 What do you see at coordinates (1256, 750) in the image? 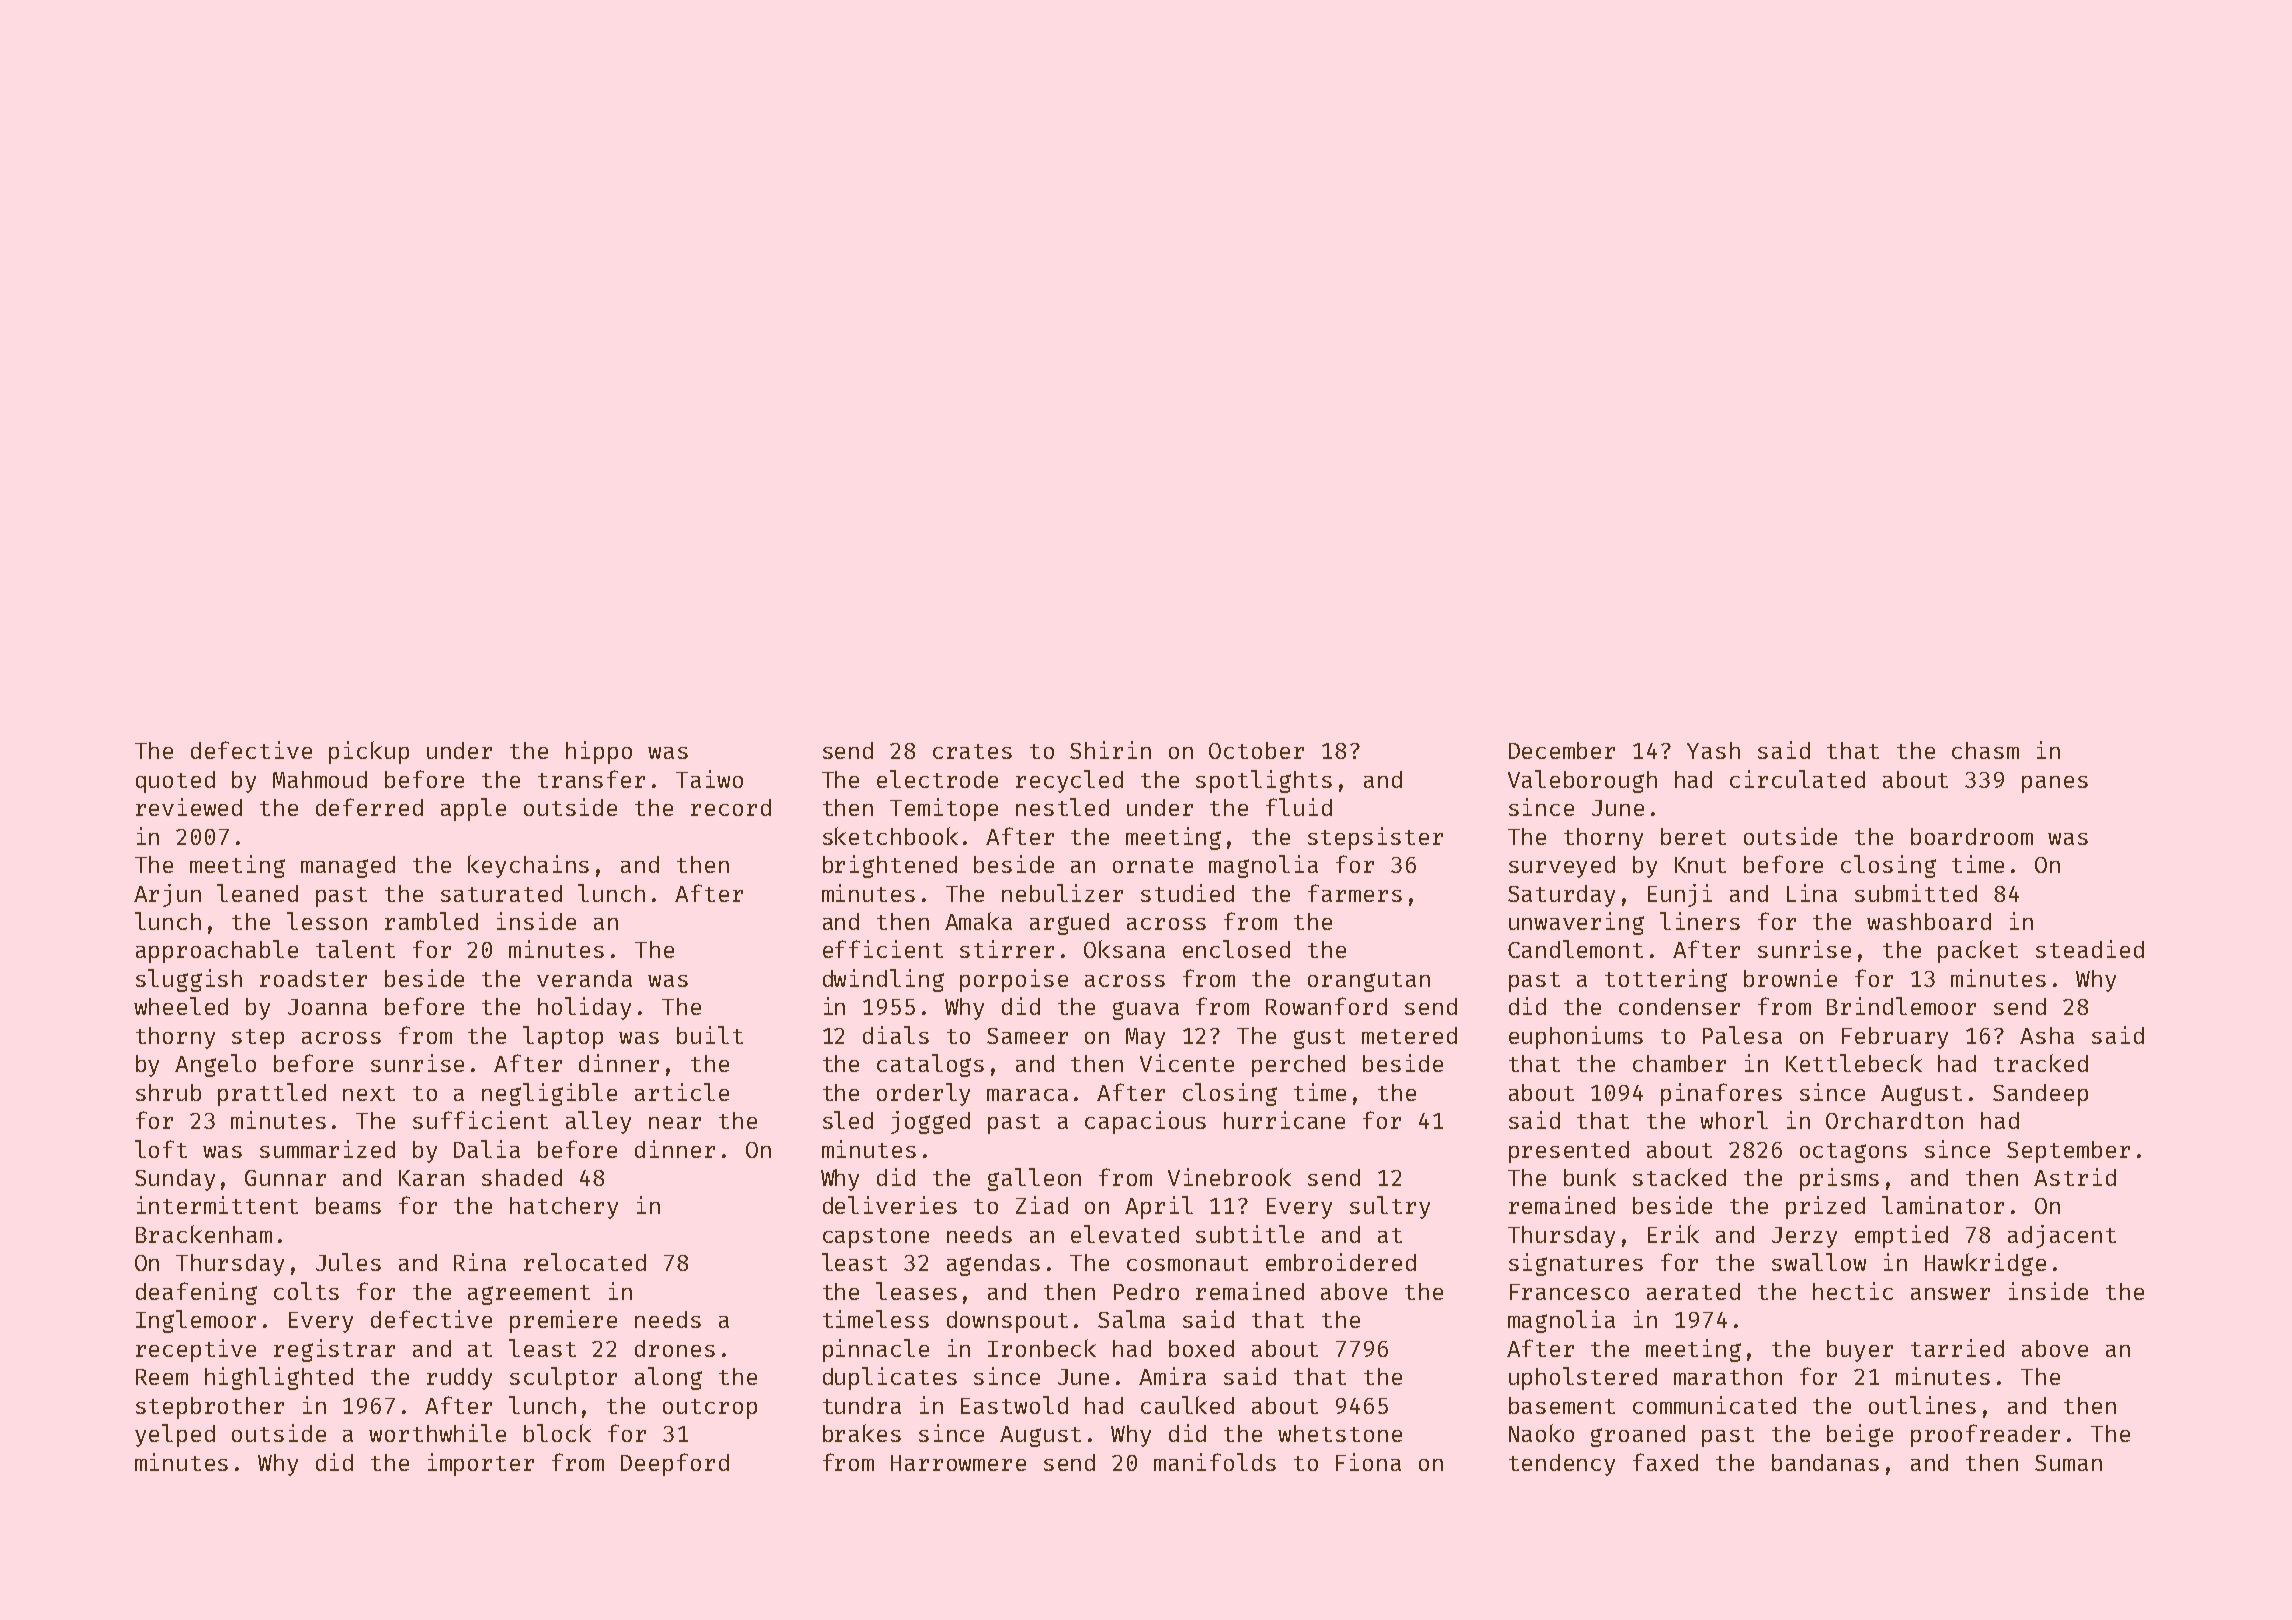
I see `October` at bounding box center [1256, 750].
